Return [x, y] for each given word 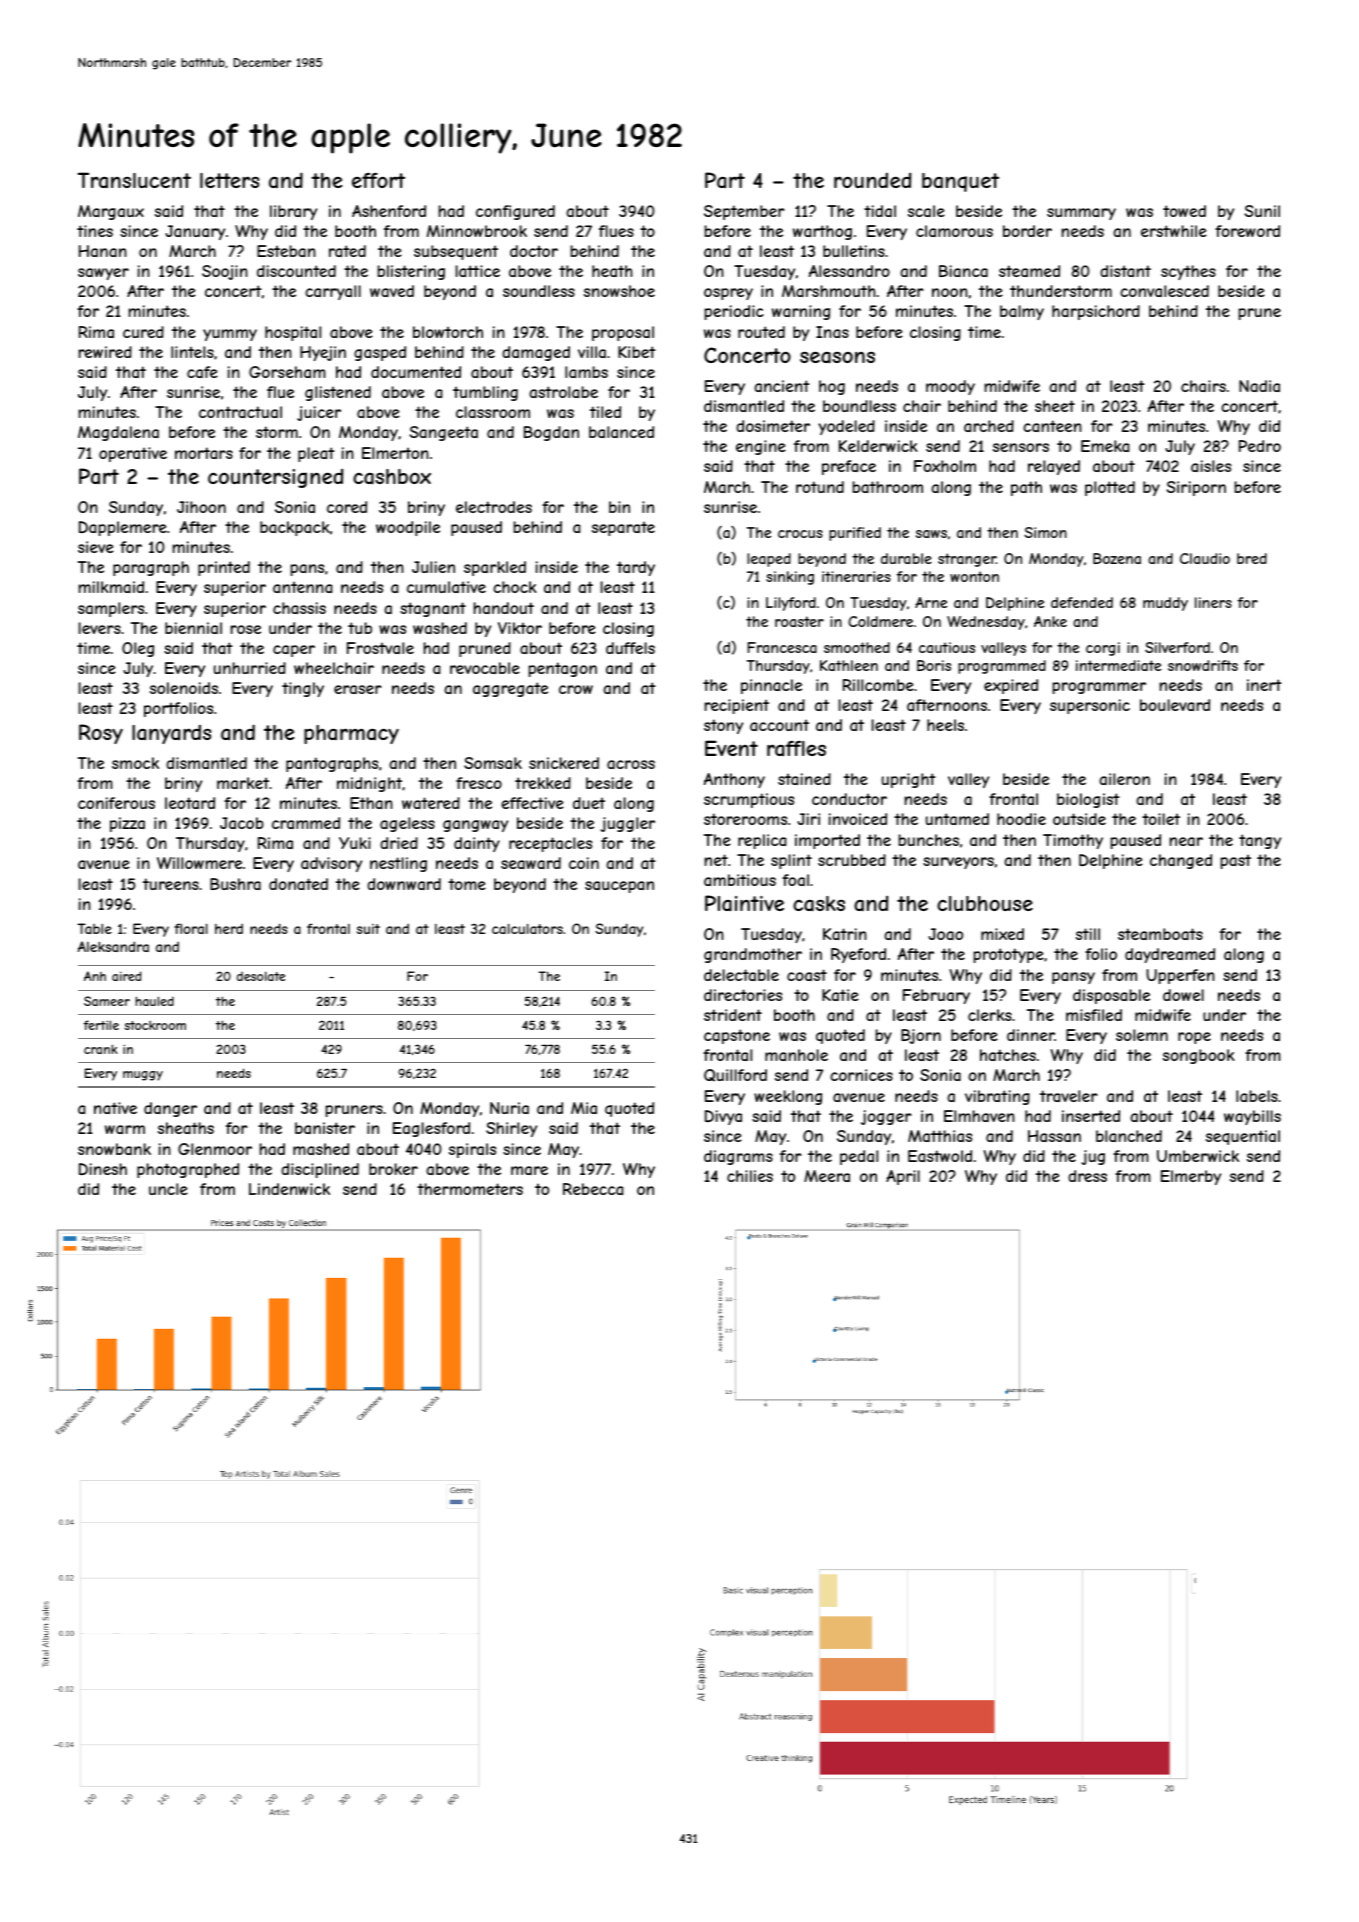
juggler [628, 824]
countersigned [275, 478]
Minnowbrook [477, 231]
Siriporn [1196, 488]
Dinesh [103, 1169]
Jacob [242, 823]
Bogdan [551, 433]
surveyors [958, 863]
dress [1087, 1176]
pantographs [332, 764]
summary [1081, 214]
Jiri [808, 819]
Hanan [103, 251]
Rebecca [593, 1189]
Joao [945, 934]
